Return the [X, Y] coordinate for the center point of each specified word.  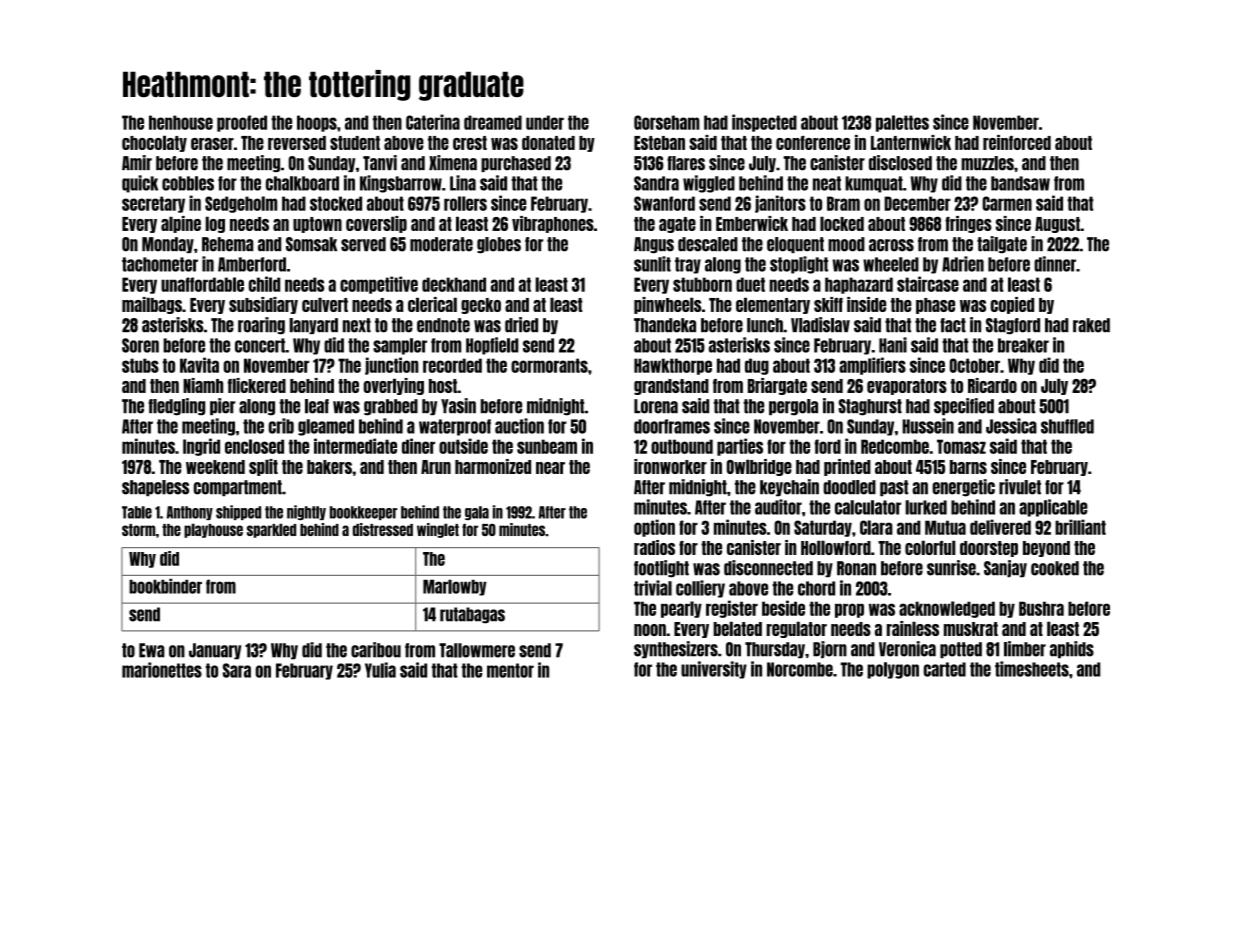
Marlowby [455, 587]
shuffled [1067, 426]
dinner [1055, 264]
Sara [237, 670]
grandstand [671, 387]
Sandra [656, 183]
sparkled [271, 530]
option [654, 528]
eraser [212, 144]
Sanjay [1005, 569]
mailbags [152, 305]
